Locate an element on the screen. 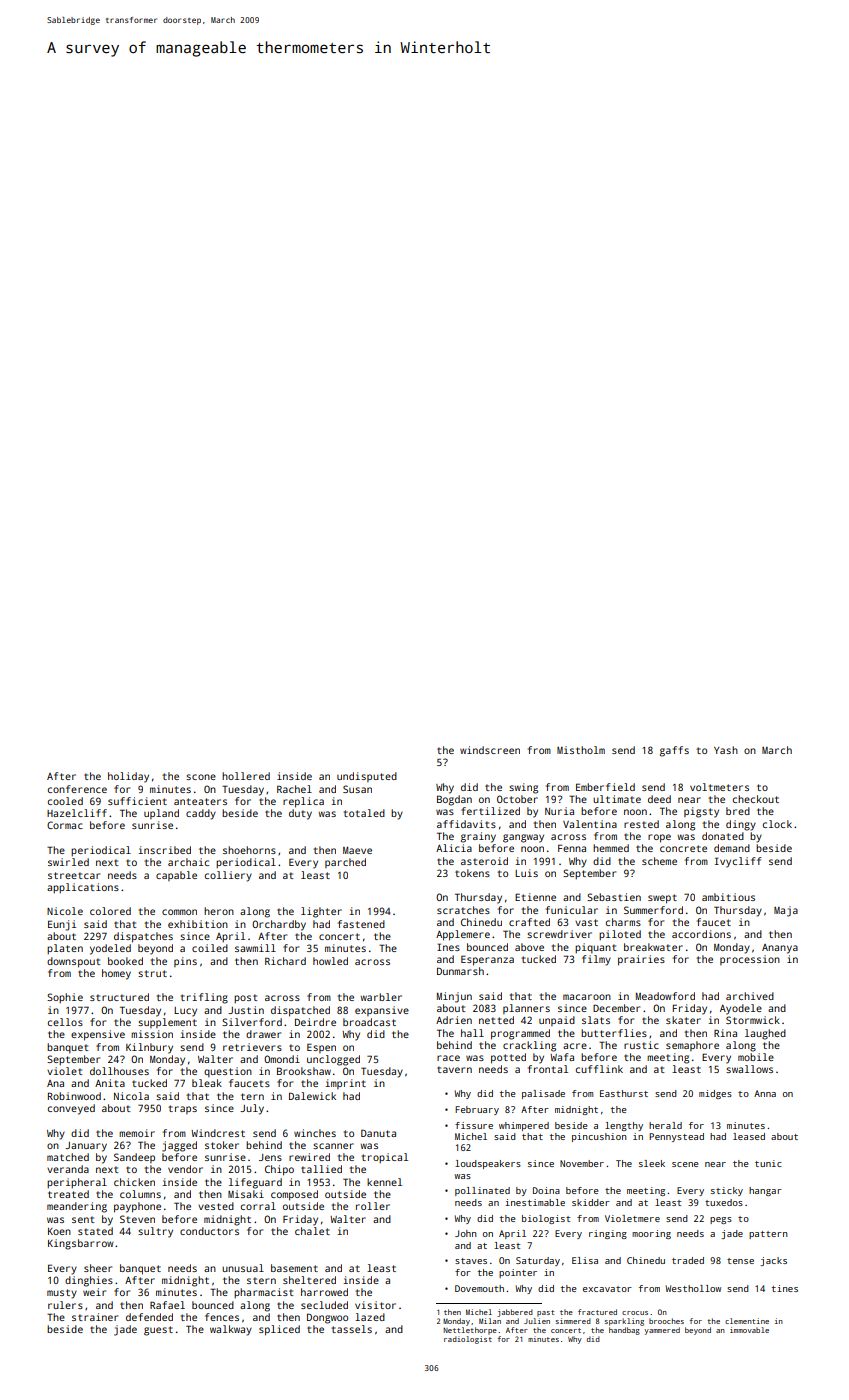 The height and width of the screenshot is (1400, 849). conference is located at coordinates (77, 789).
